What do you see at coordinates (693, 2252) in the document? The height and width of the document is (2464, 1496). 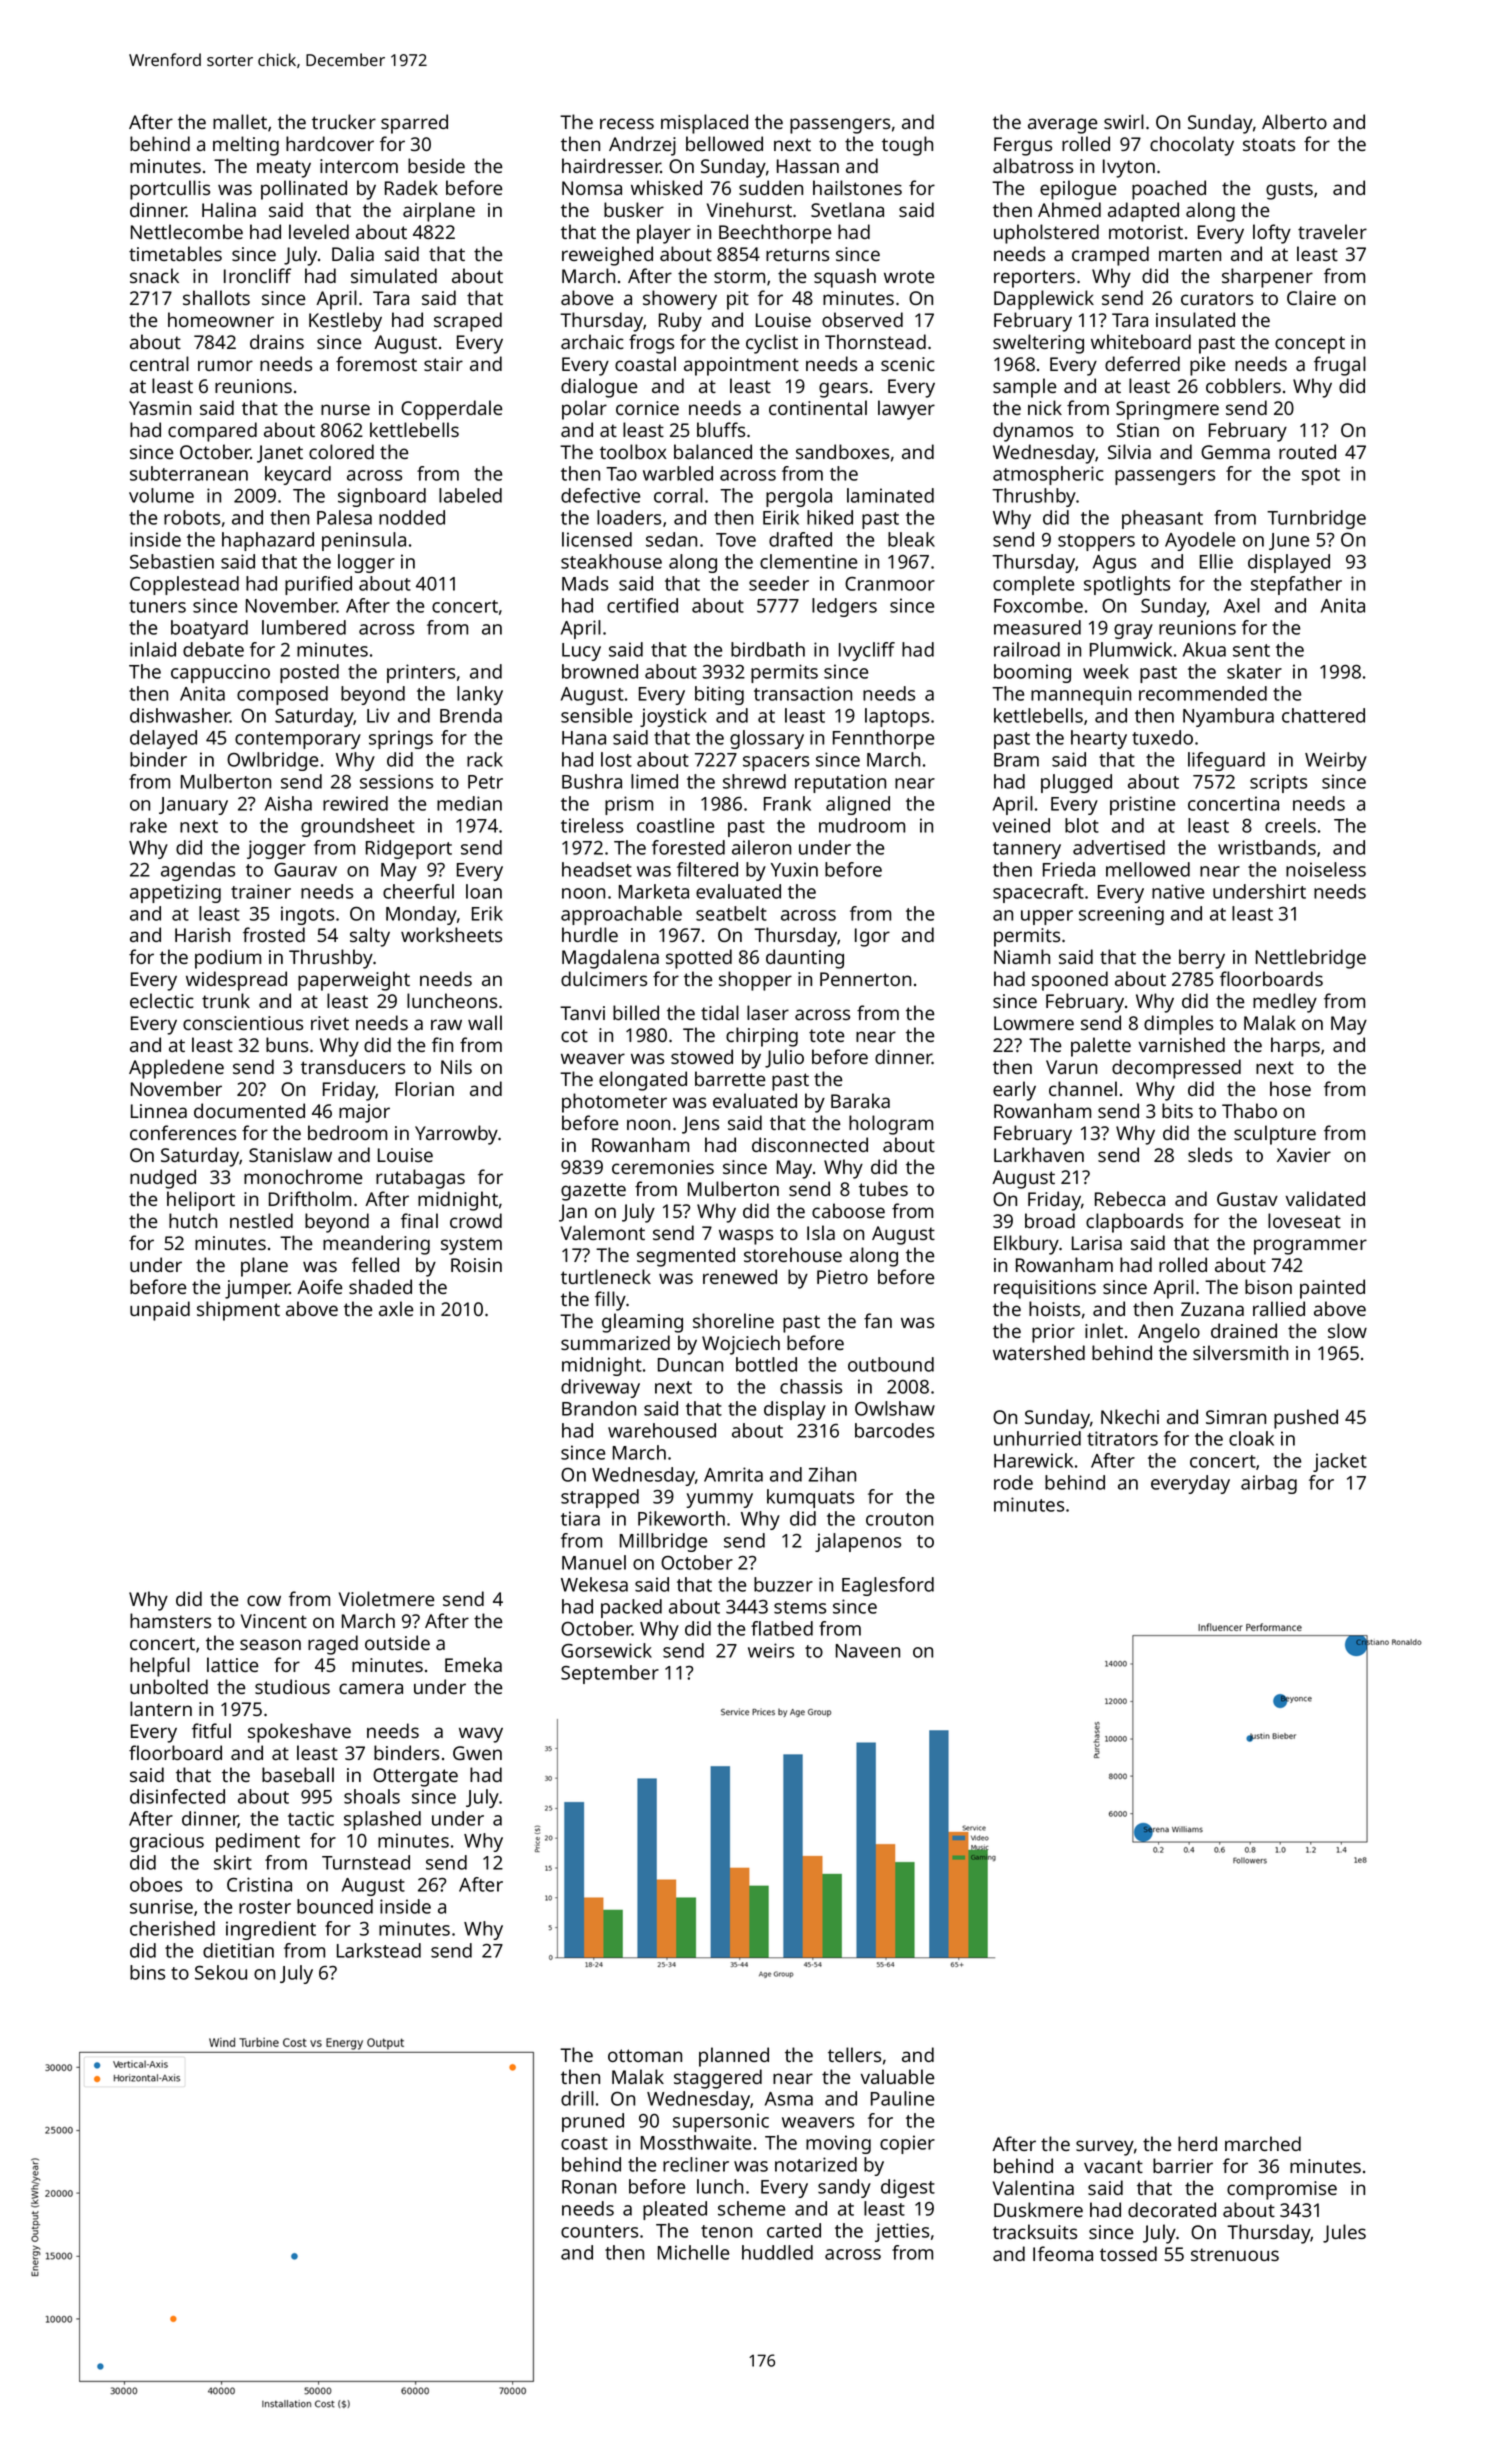 I see `Michelle` at bounding box center [693, 2252].
